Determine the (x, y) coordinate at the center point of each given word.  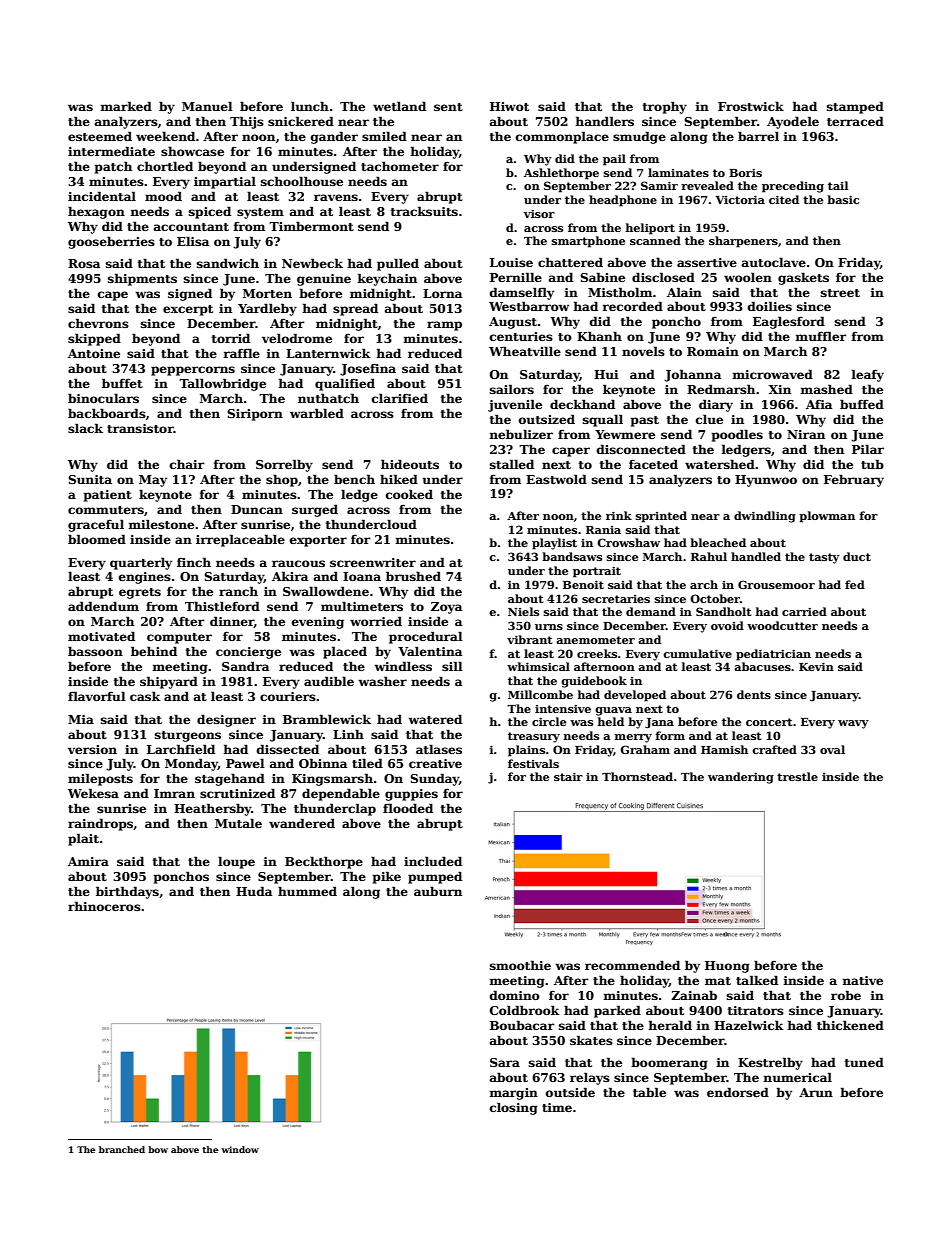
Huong (727, 967)
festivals (533, 763)
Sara (505, 1062)
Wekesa (93, 793)
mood (163, 196)
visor (539, 214)
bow (158, 1149)
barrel (758, 136)
